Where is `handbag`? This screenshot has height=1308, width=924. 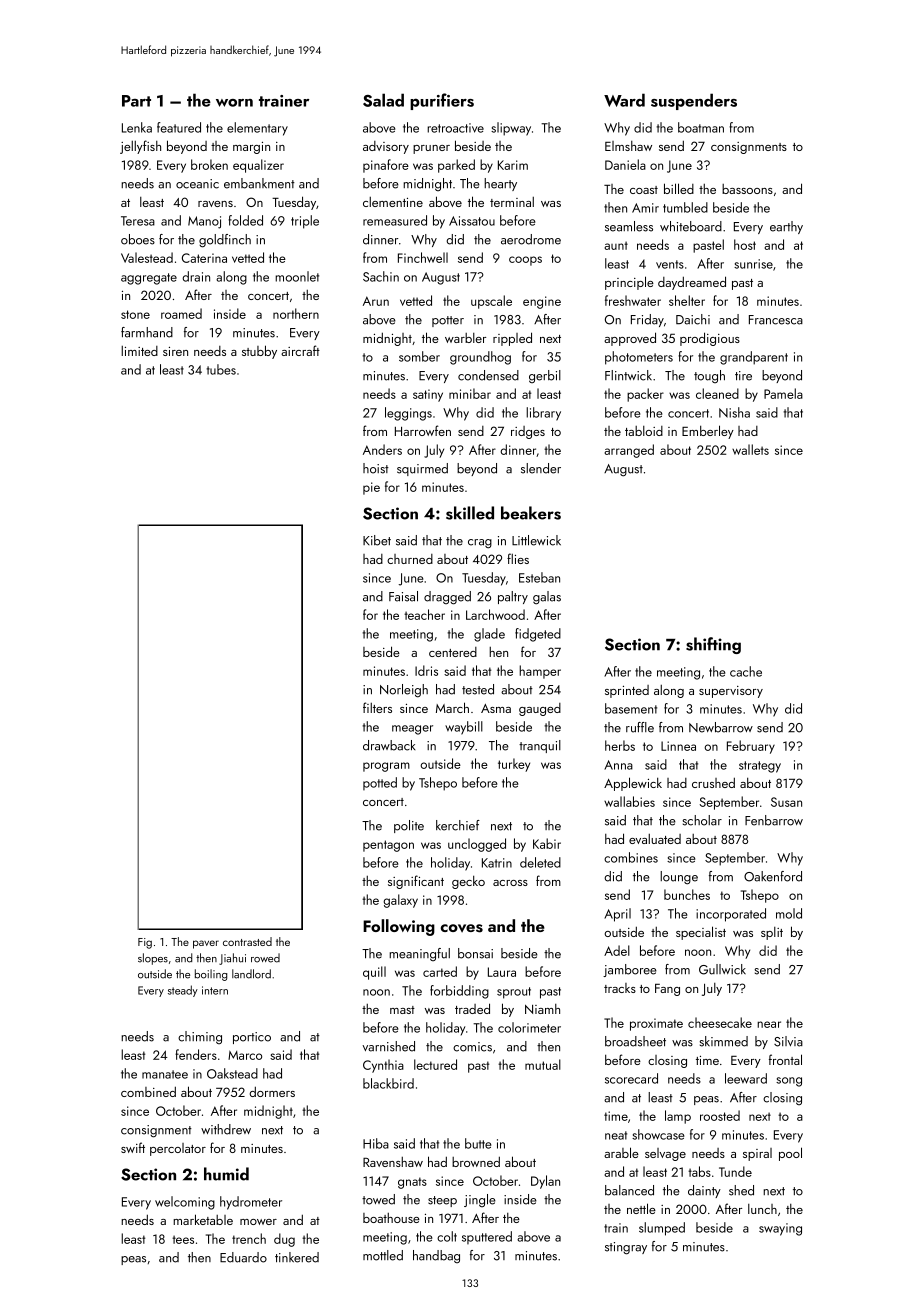 handbag is located at coordinates (436, 1256).
